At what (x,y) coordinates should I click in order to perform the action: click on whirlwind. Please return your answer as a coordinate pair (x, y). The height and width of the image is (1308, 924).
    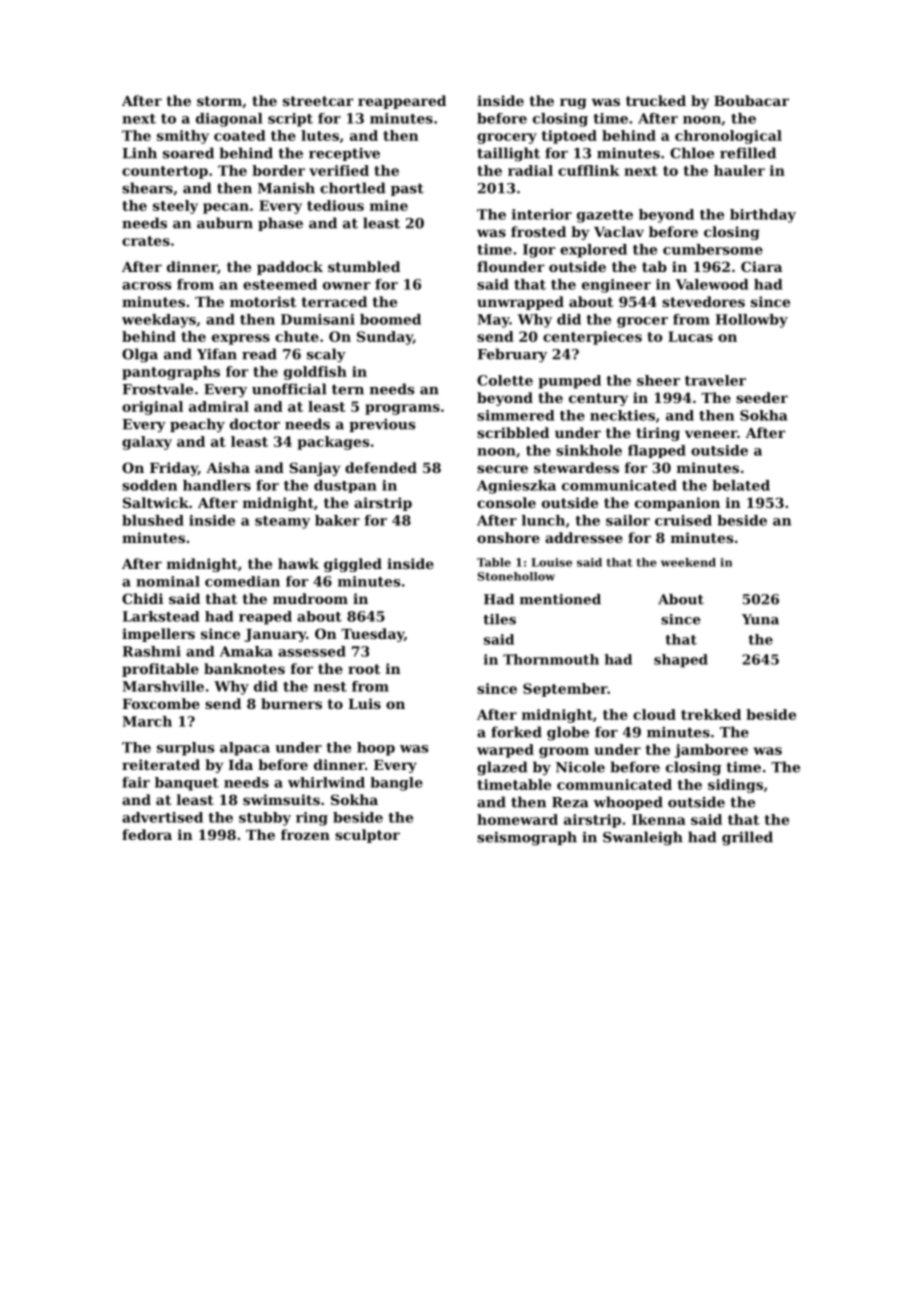
    Looking at the image, I should click on (326, 782).
